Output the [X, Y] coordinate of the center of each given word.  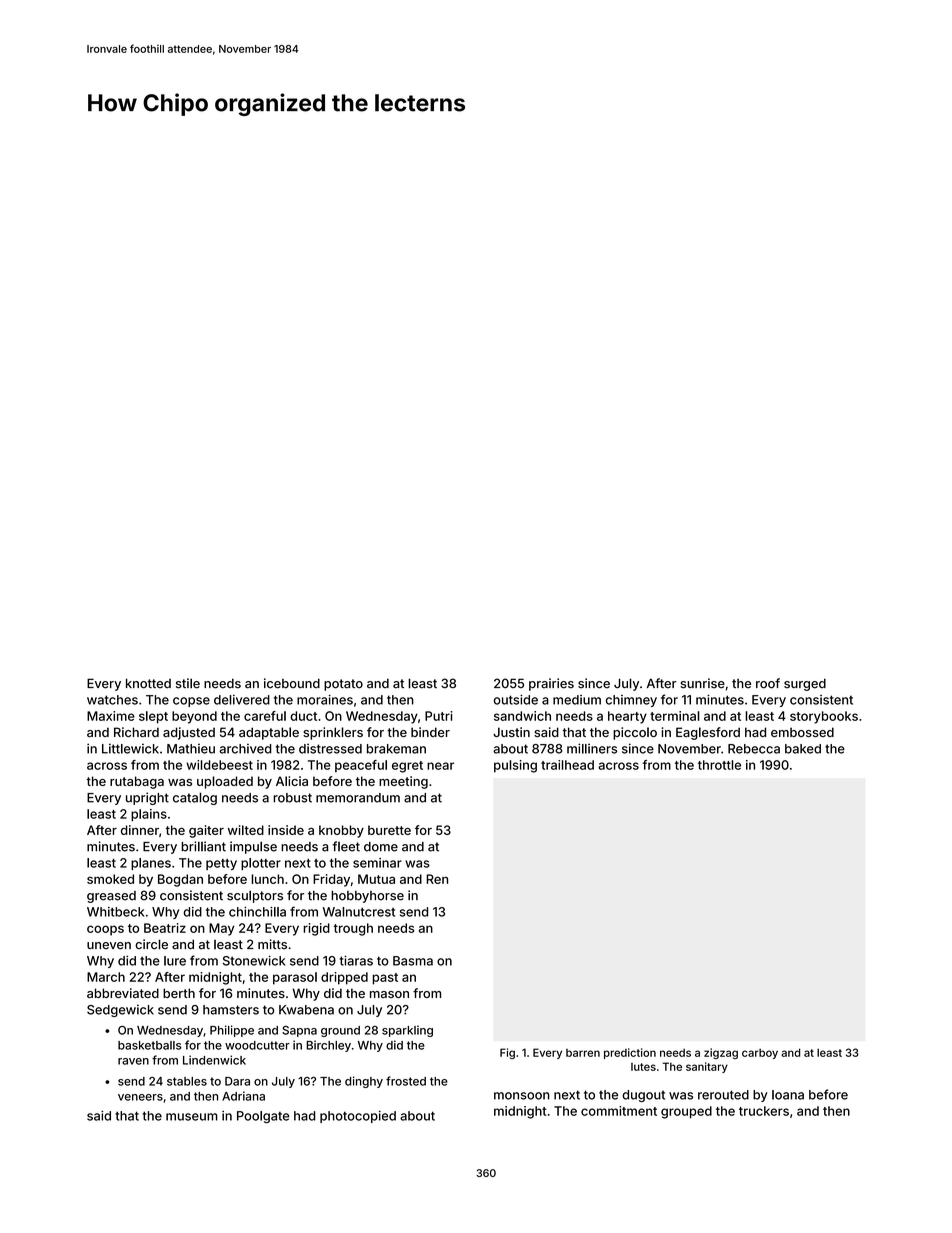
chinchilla [257, 912]
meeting [403, 782]
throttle [719, 765]
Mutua [376, 879]
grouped [686, 1112]
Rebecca [754, 749]
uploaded [225, 782]
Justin [511, 732]
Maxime [111, 716]
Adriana [243, 1096]
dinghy [364, 1082]
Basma [413, 961]
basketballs [149, 1045]
